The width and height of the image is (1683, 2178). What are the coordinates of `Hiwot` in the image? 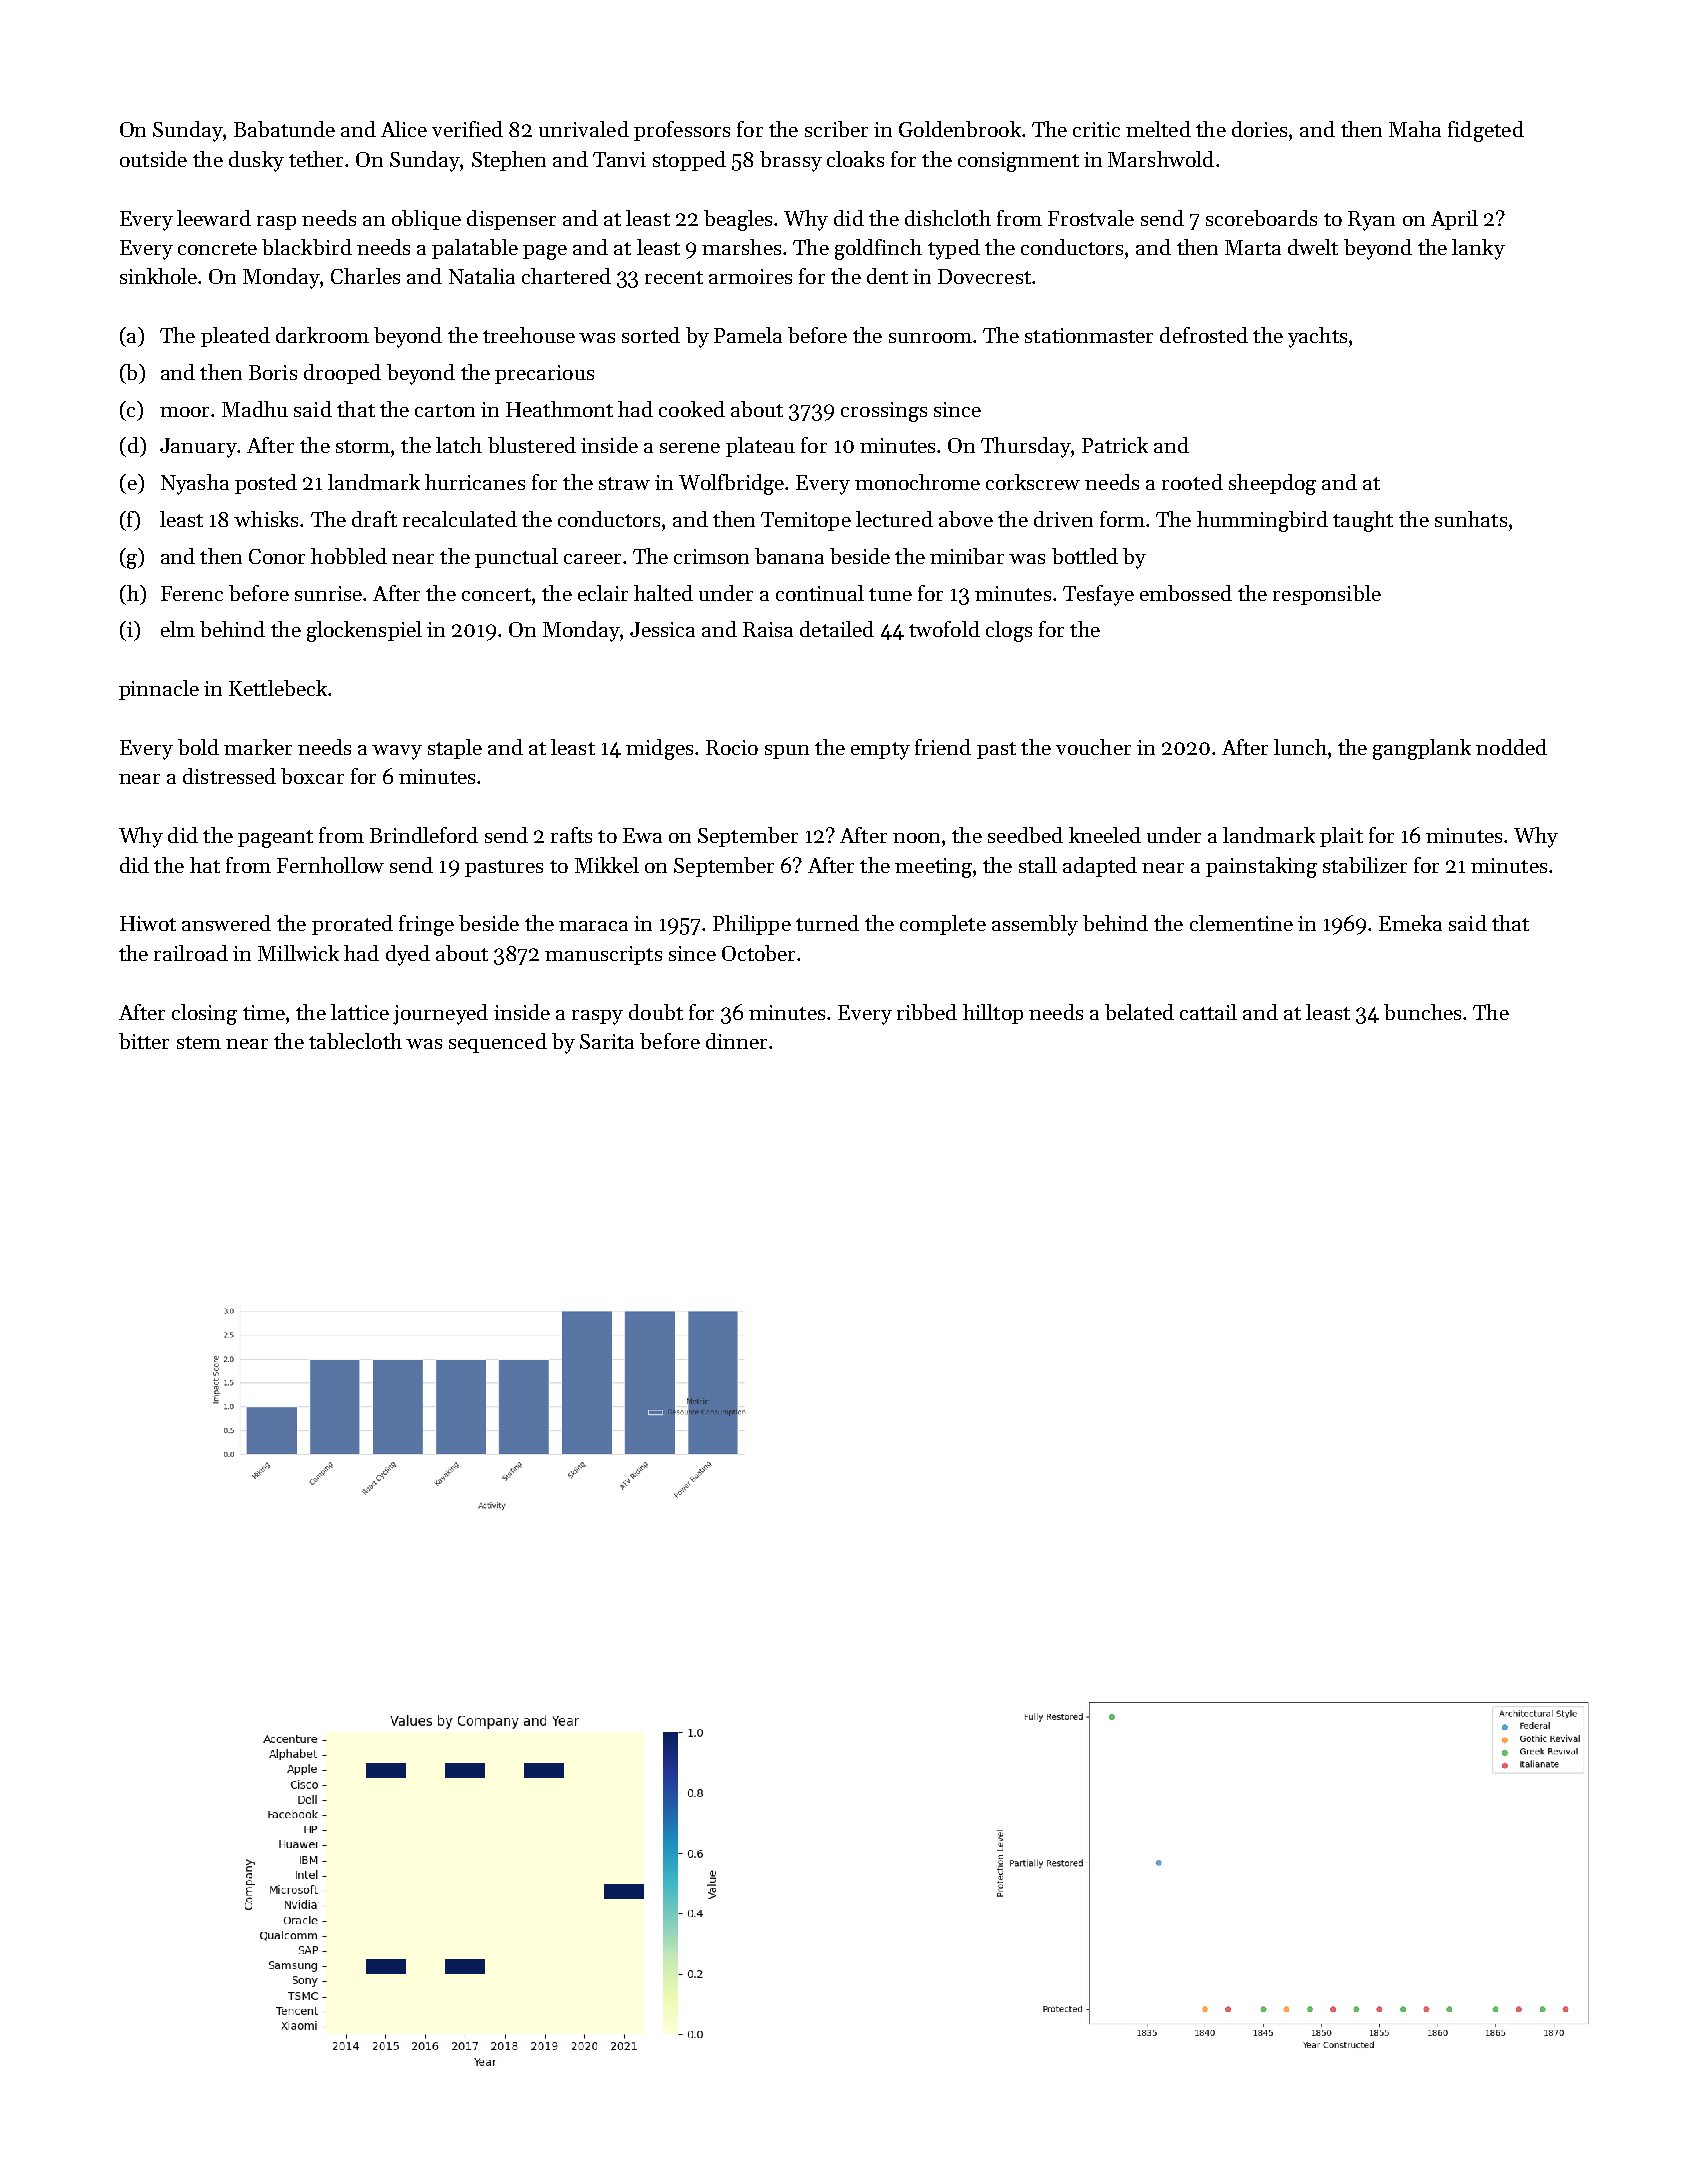 It's located at (148, 923).
